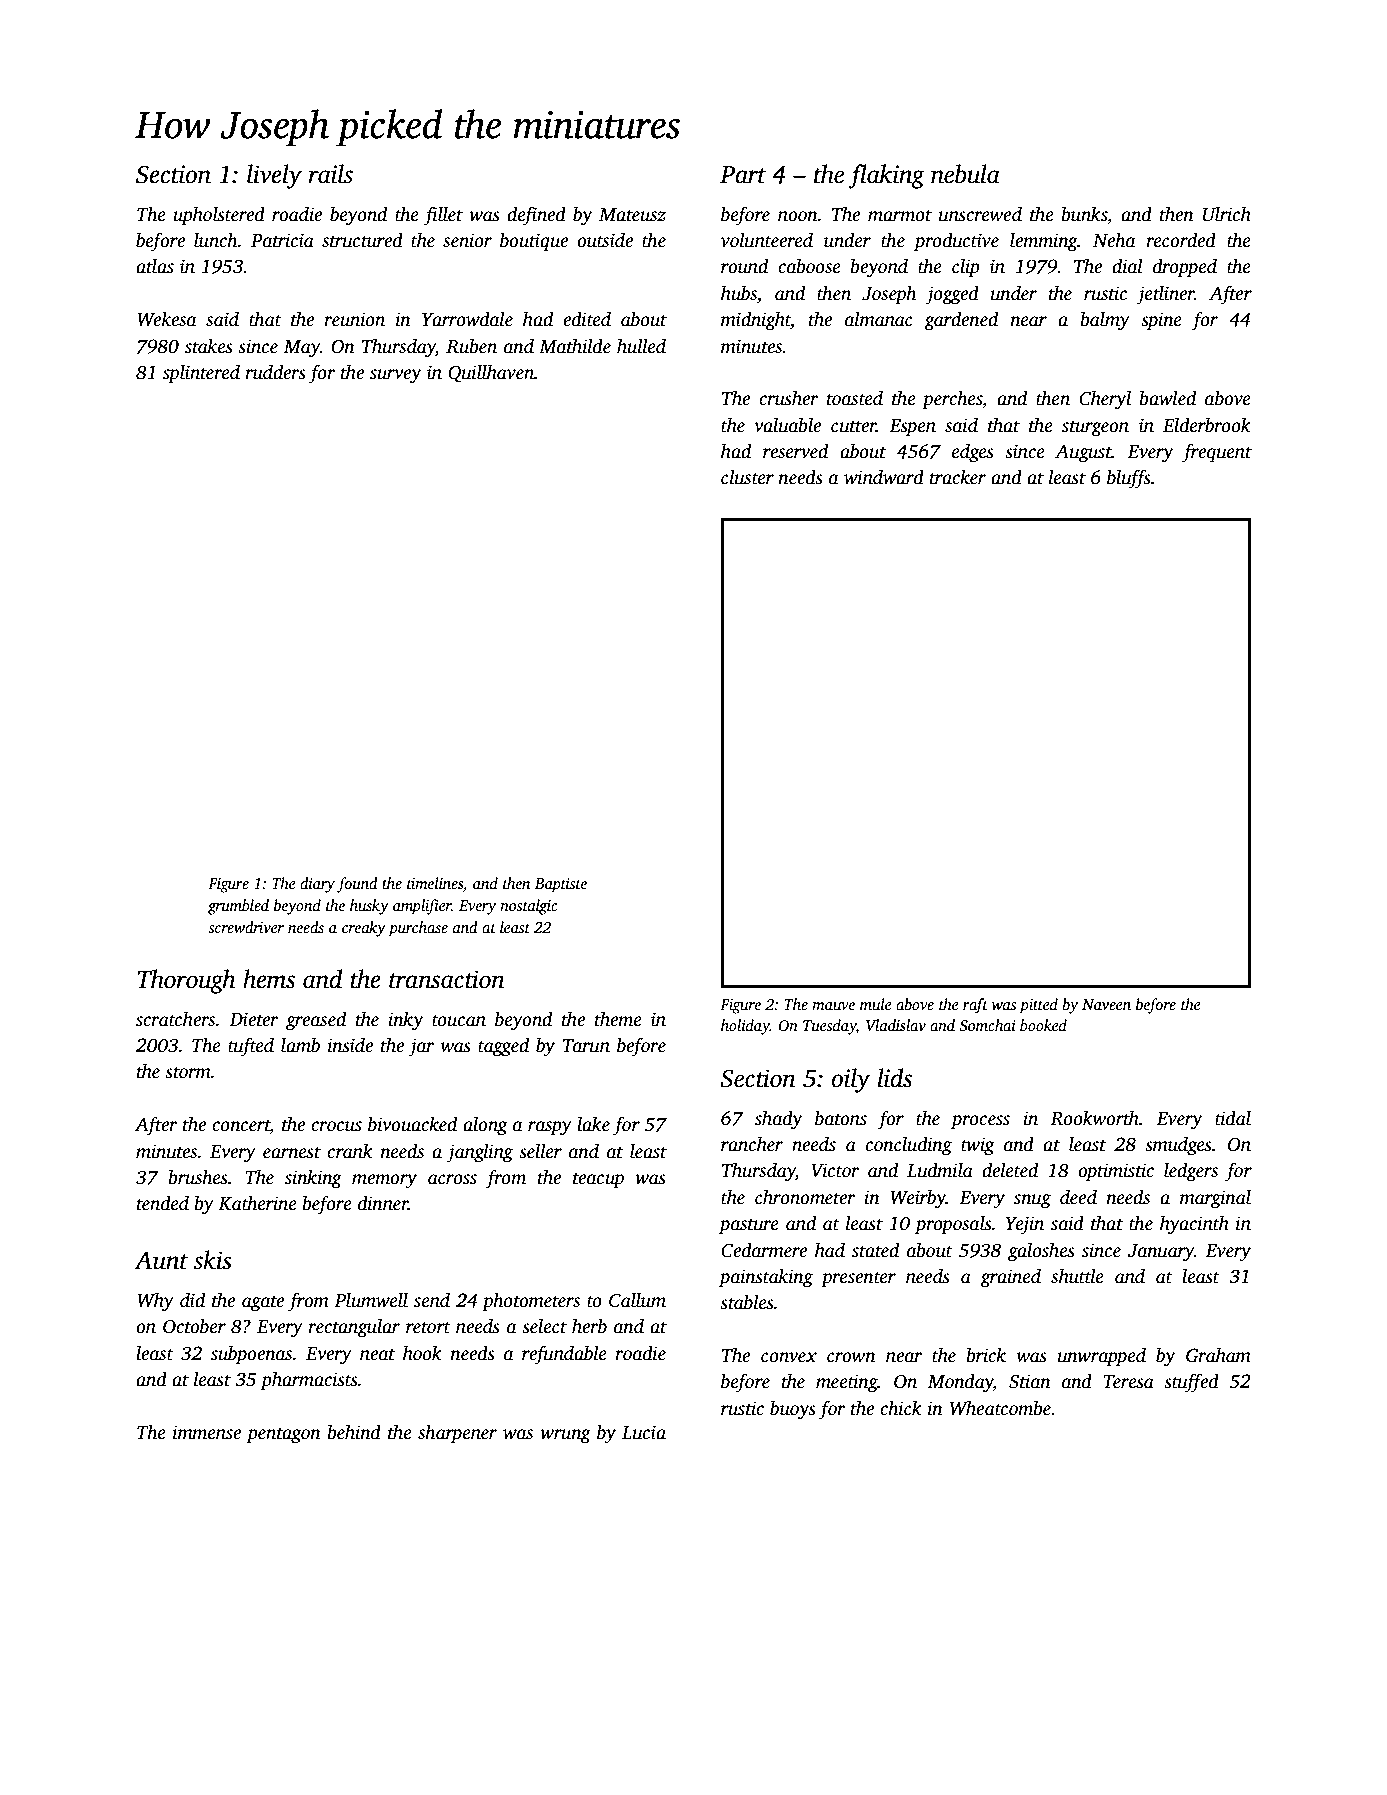 This image has height=1795, width=1387. Describe the element at coordinates (274, 176) in the image. I see `lively` at that location.
